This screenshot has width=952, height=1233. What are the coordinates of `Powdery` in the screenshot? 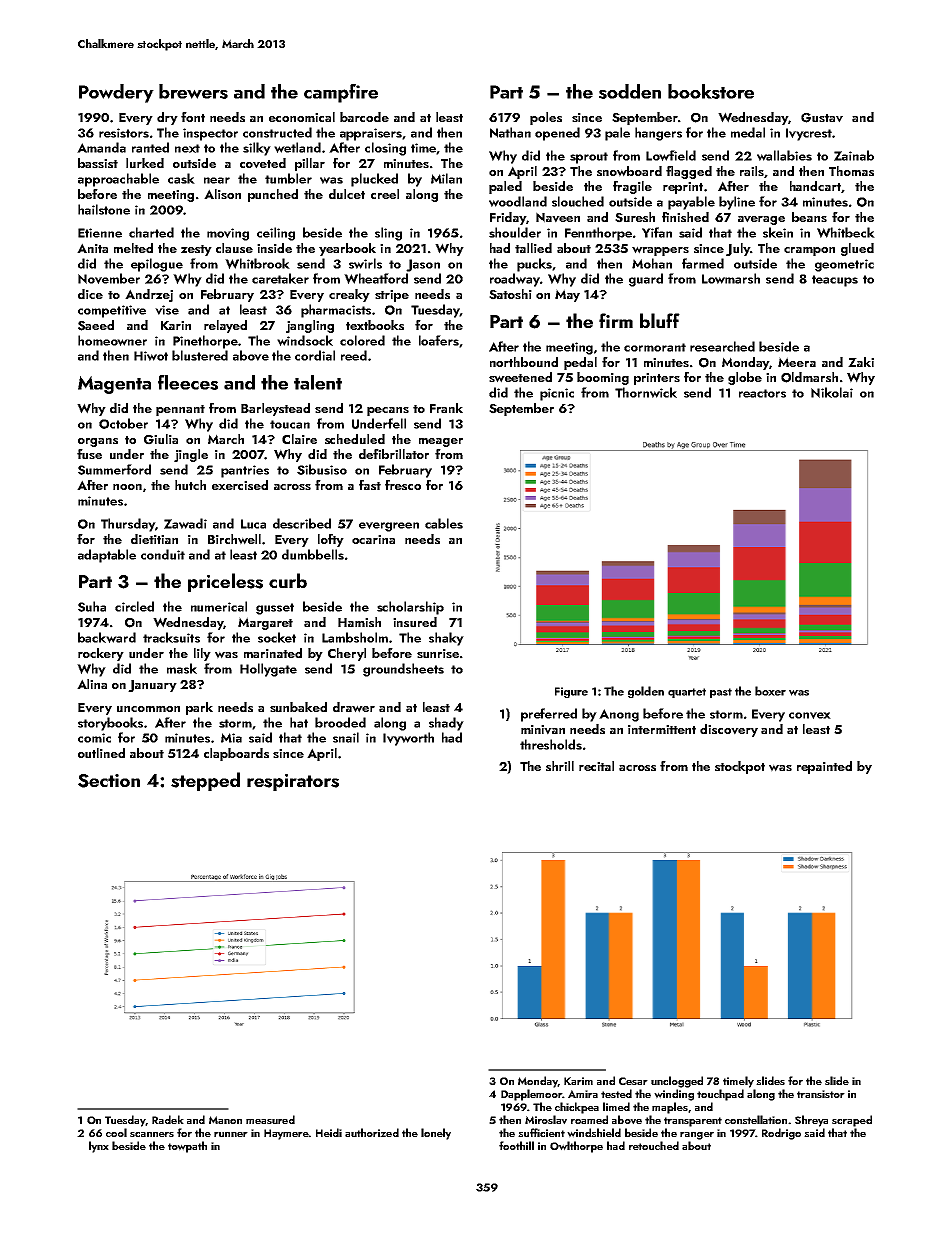 It's located at (116, 93).
